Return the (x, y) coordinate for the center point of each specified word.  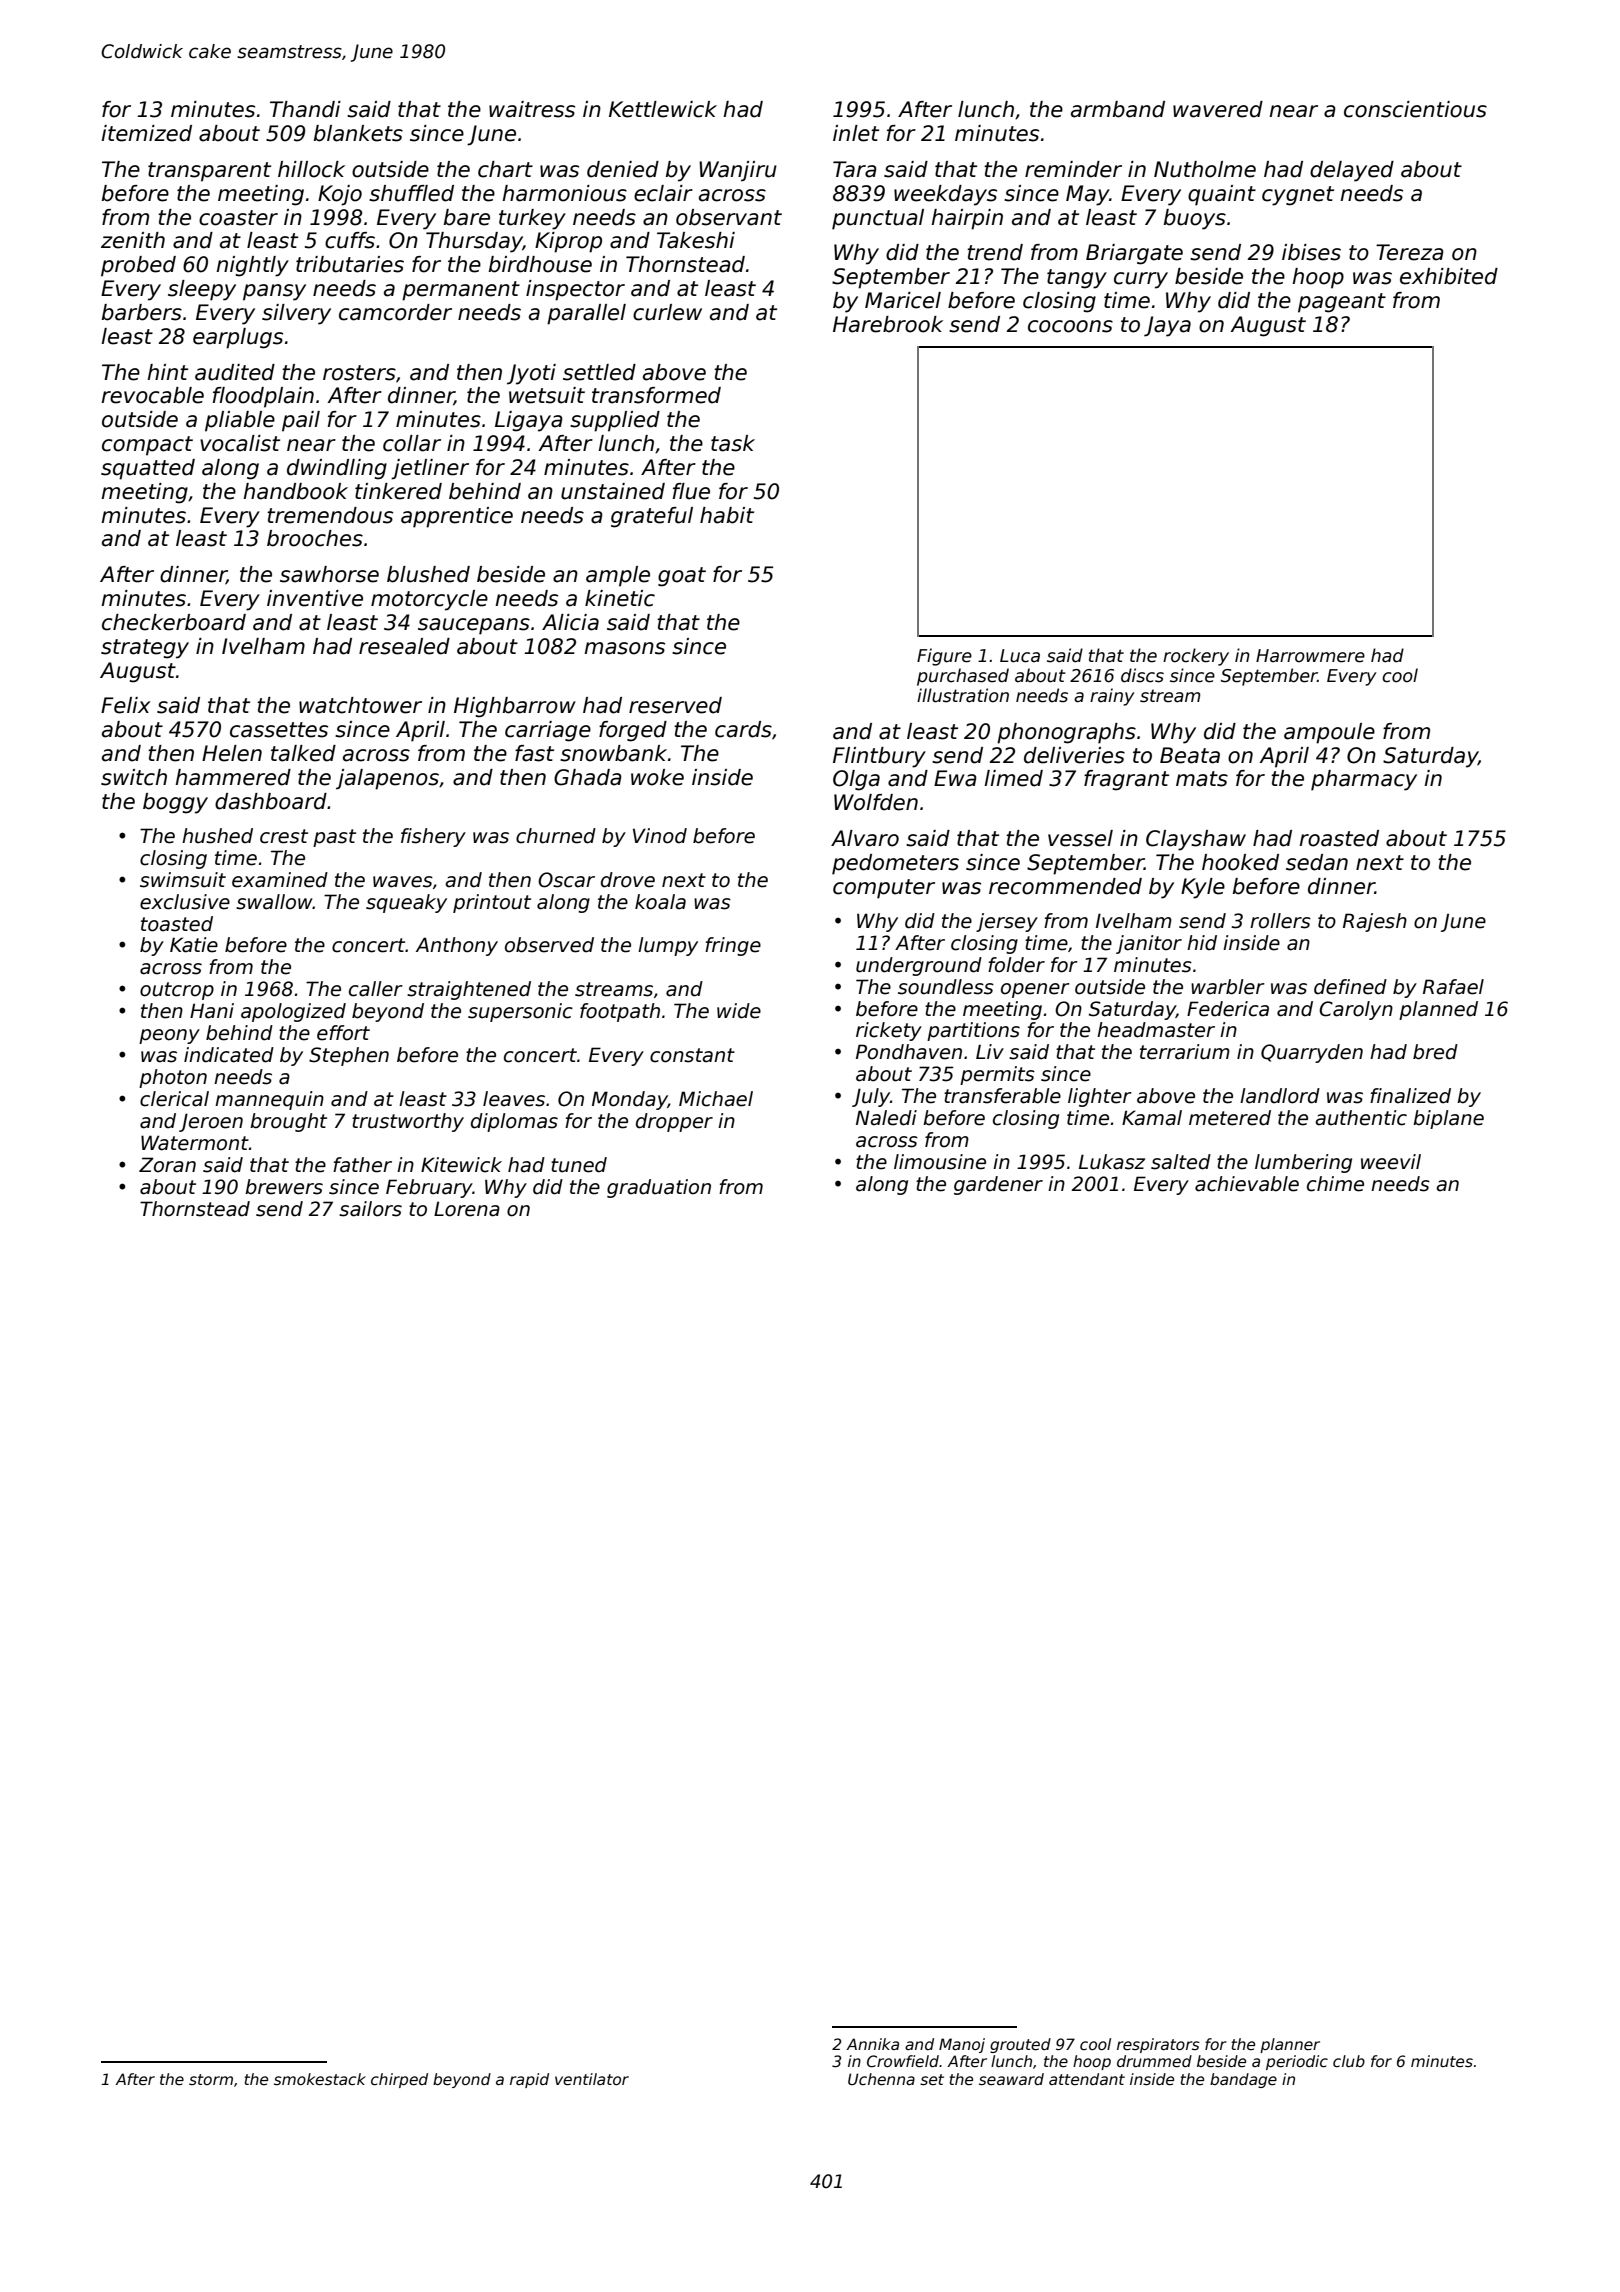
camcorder (395, 312)
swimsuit (183, 880)
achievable (1247, 1184)
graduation (659, 1188)
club (1349, 2061)
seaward (1011, 2079)
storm (211, 2079)
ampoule (1329, 733)
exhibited (1449, 276)
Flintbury (879, 757)
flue (691, 491)
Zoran (167, 1165)
